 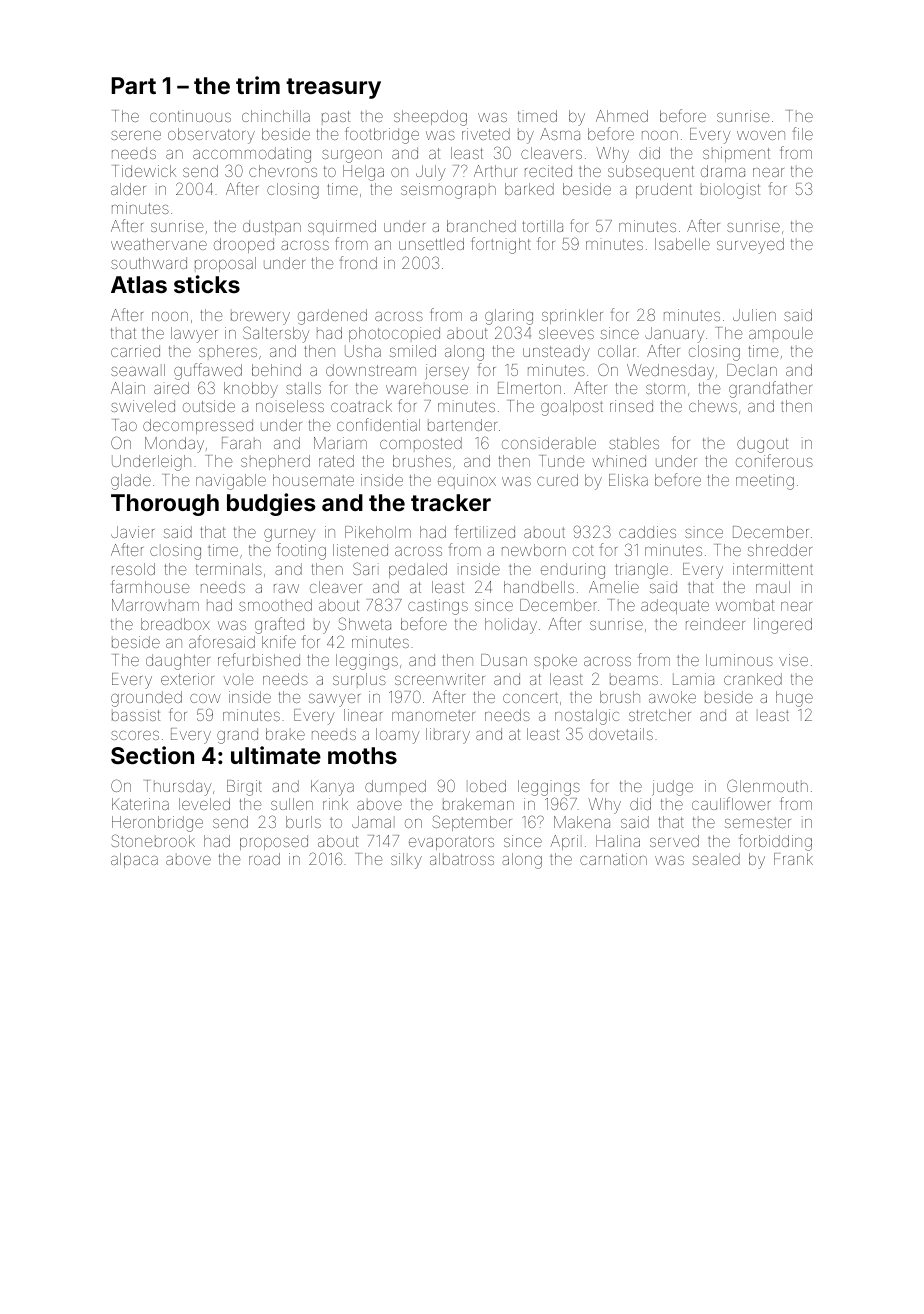 What do you see at coordinates (194, 335) in the screenshot?
I see `lawyer` at bounding box center [194, 335].
